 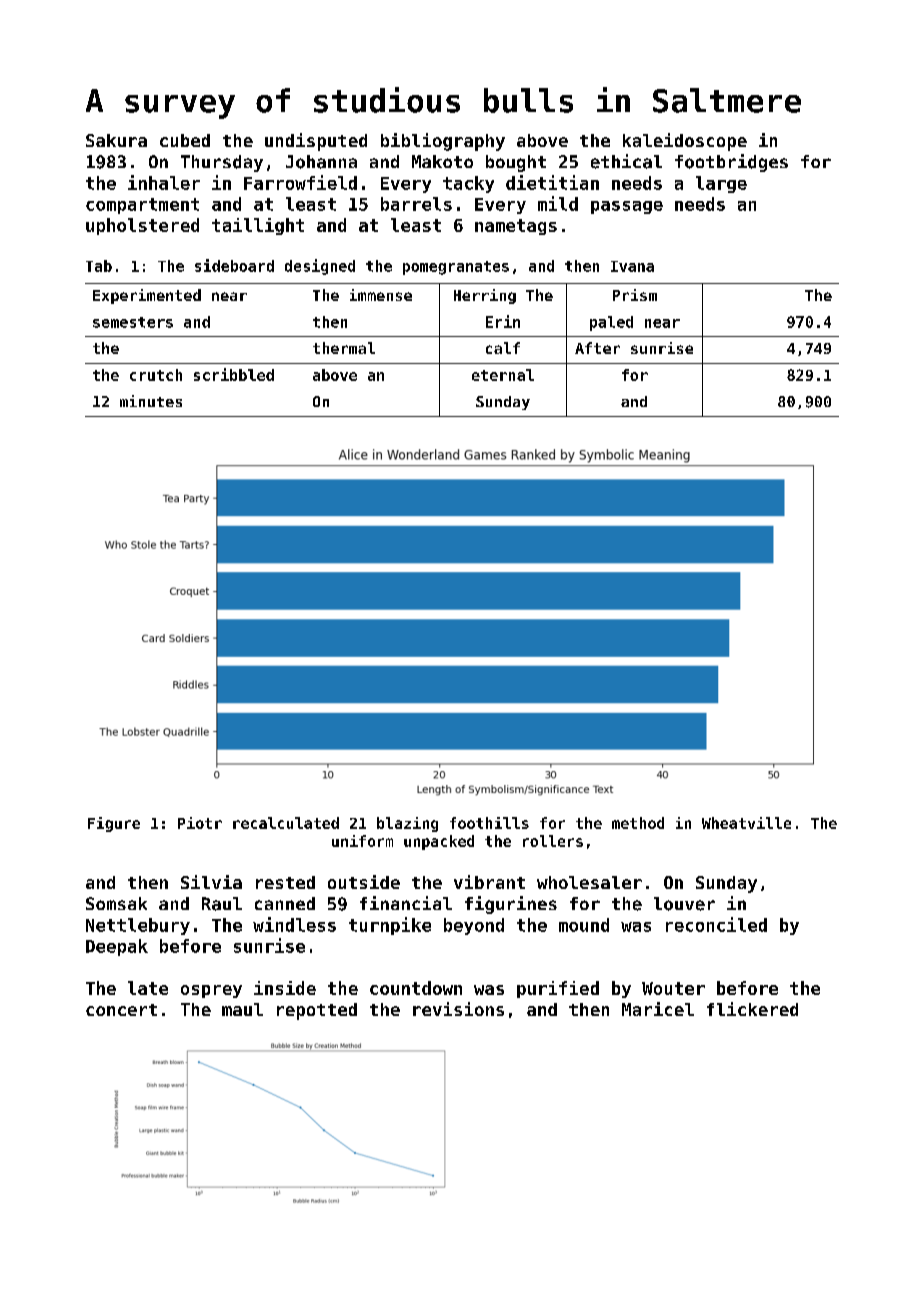 What do you see at coordinates (147, 296) in the screenshot?
I see `Experimented` at bounding box center [147, 296].
